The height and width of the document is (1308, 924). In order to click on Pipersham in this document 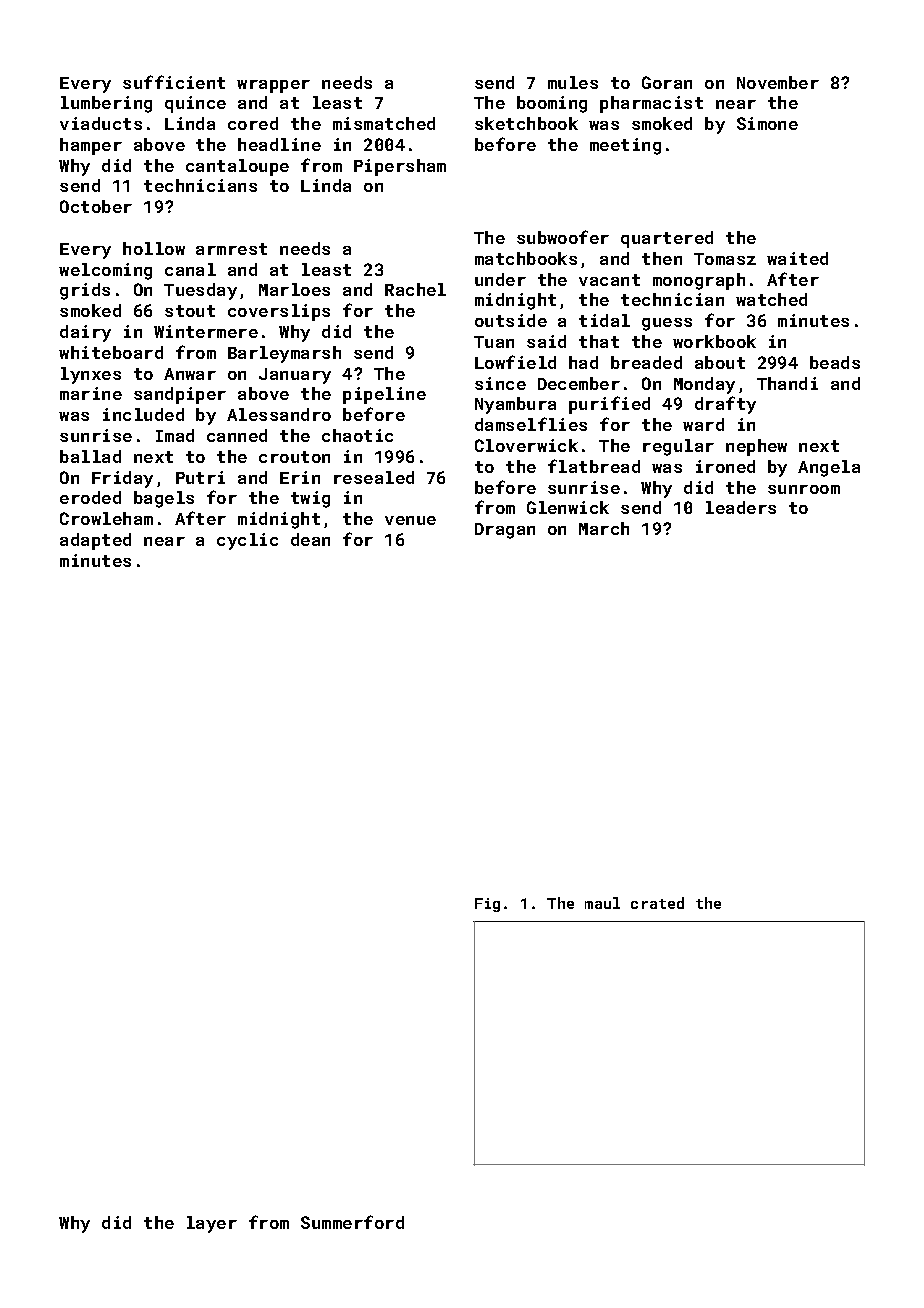, I will do `click(400, 167)`.
